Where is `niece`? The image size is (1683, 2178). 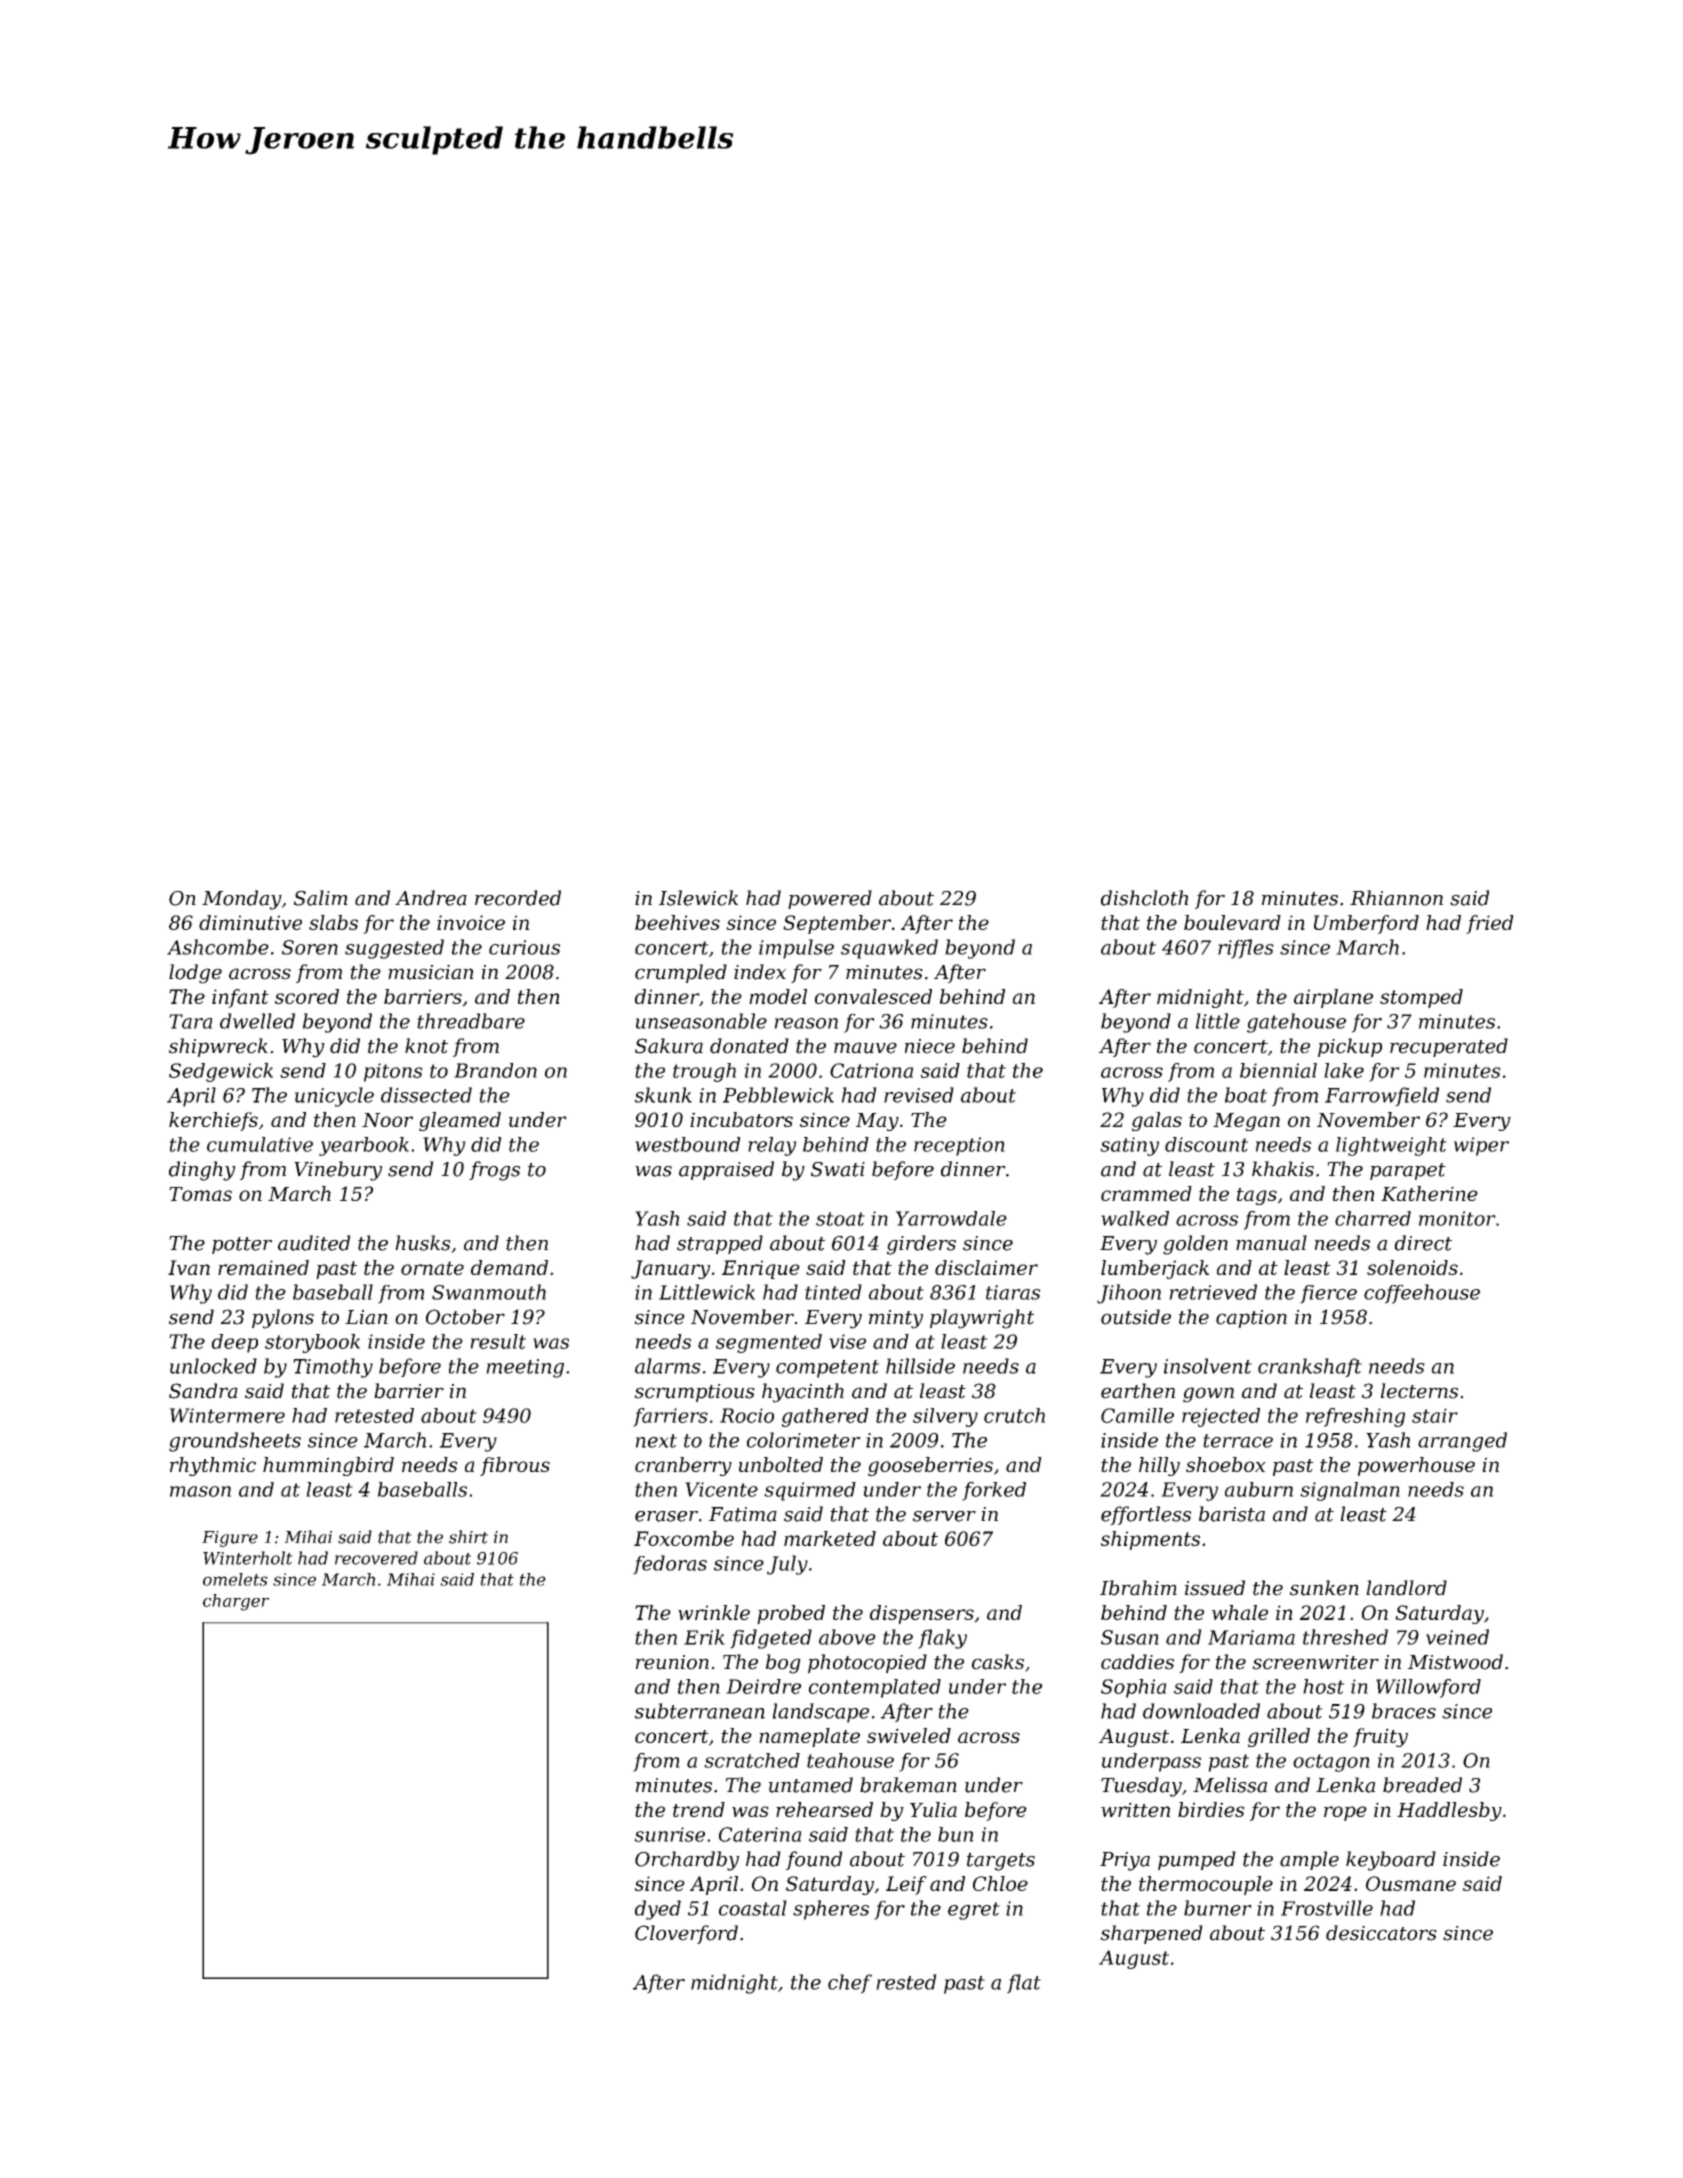 niece is located at coordinates (930, 1046).
